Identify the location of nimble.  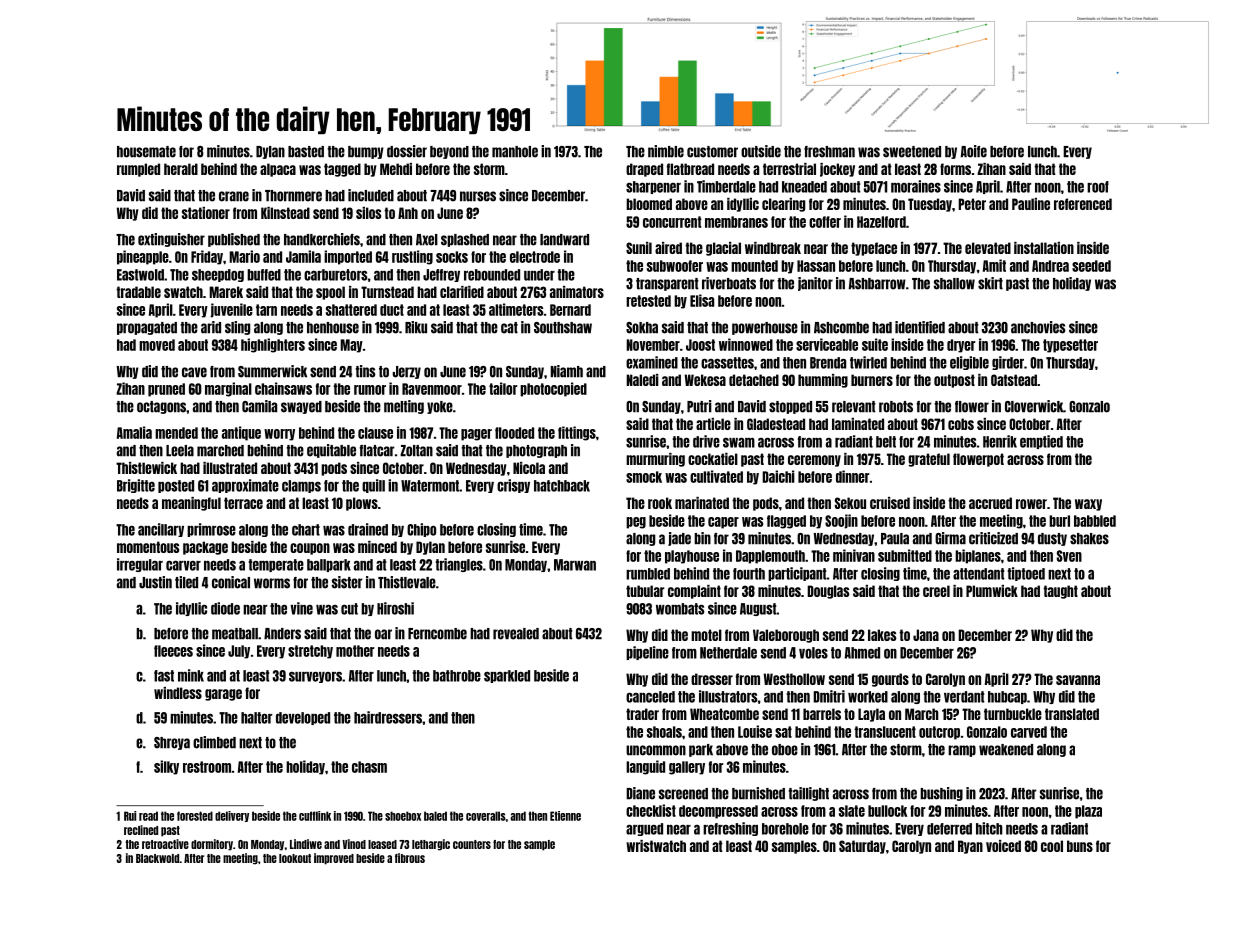
(666, 151).
